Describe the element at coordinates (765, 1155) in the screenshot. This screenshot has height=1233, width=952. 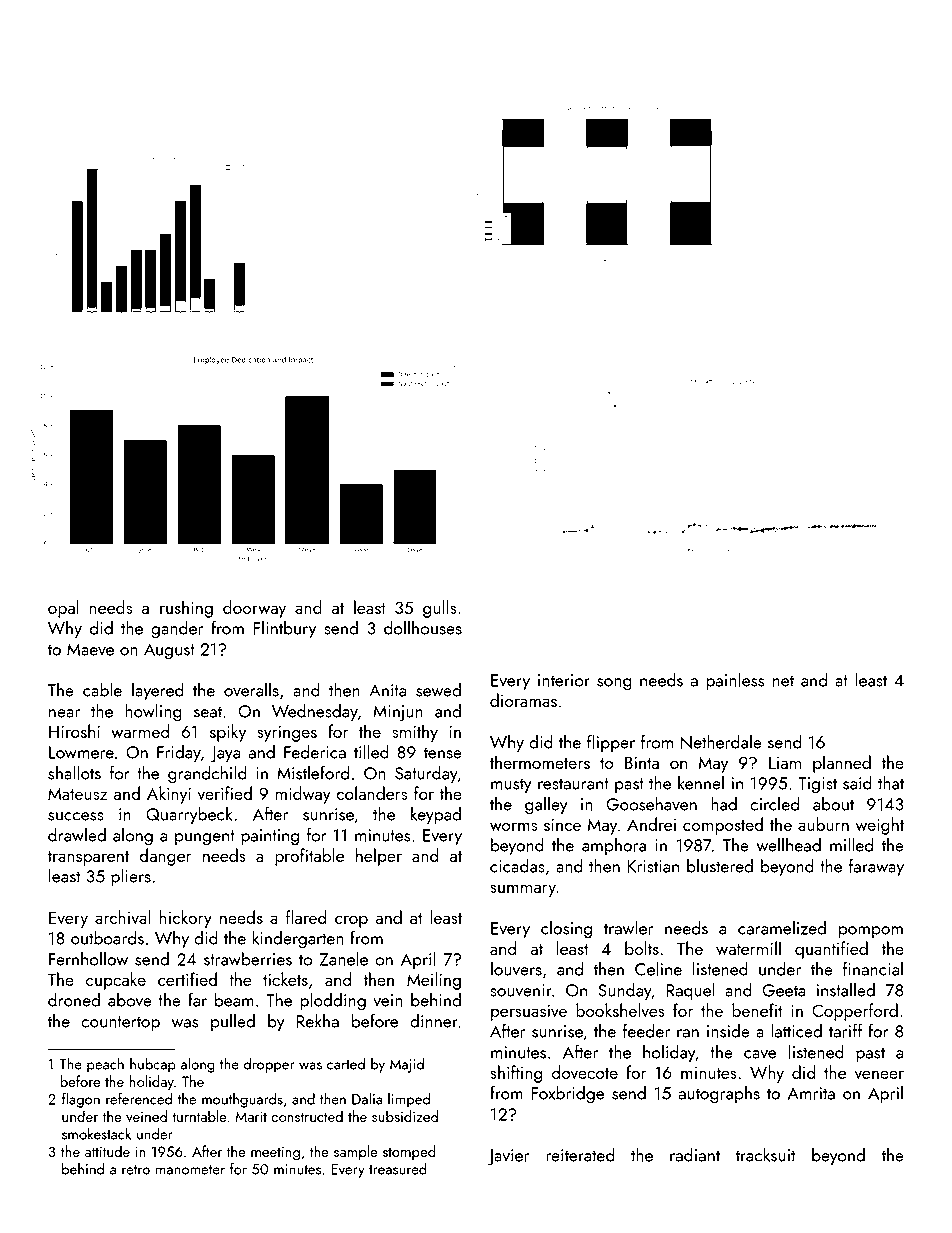
I see `tracksuit` at that location.
